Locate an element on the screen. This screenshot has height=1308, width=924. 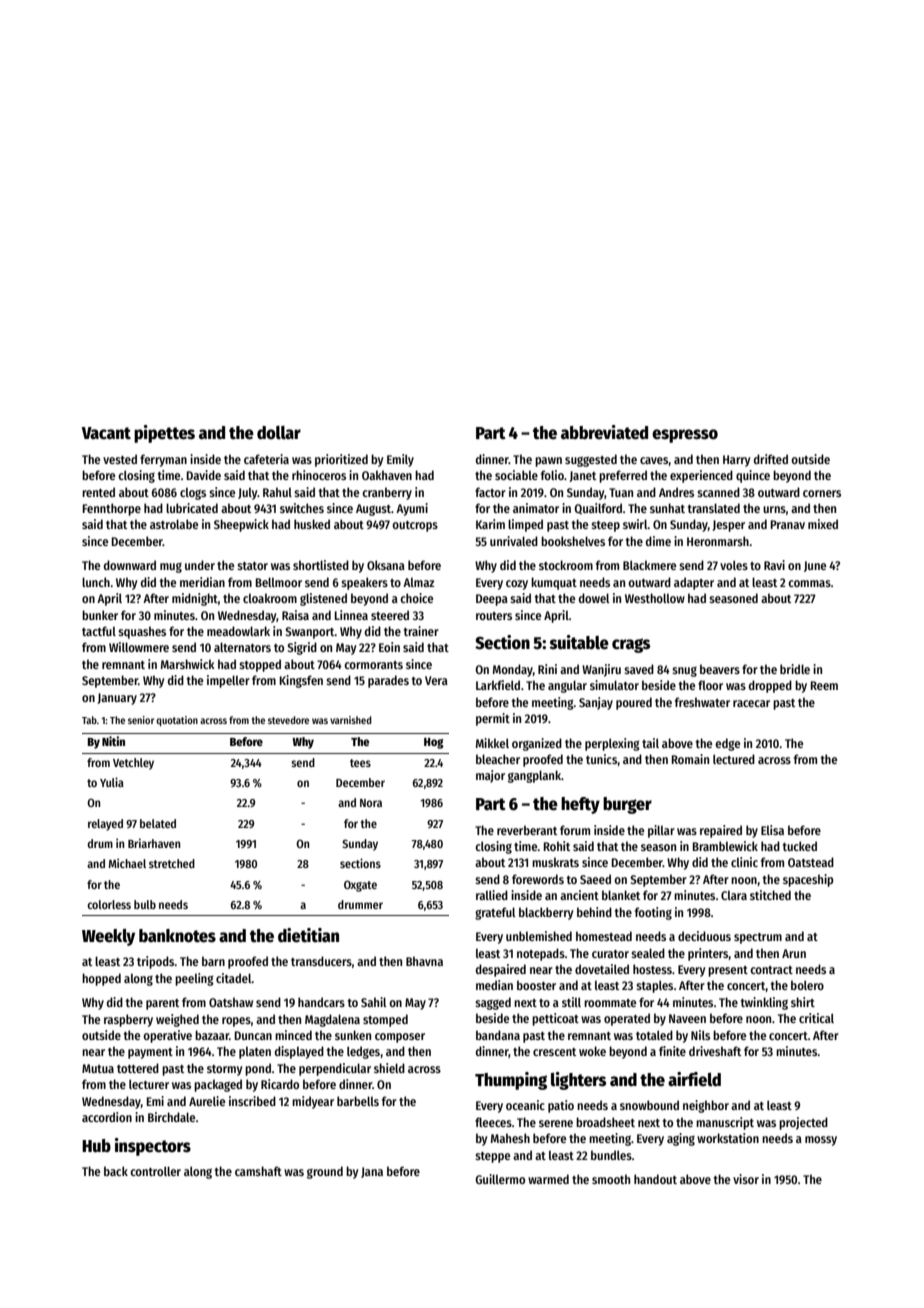
routers is located at coordinates (494, 616).
